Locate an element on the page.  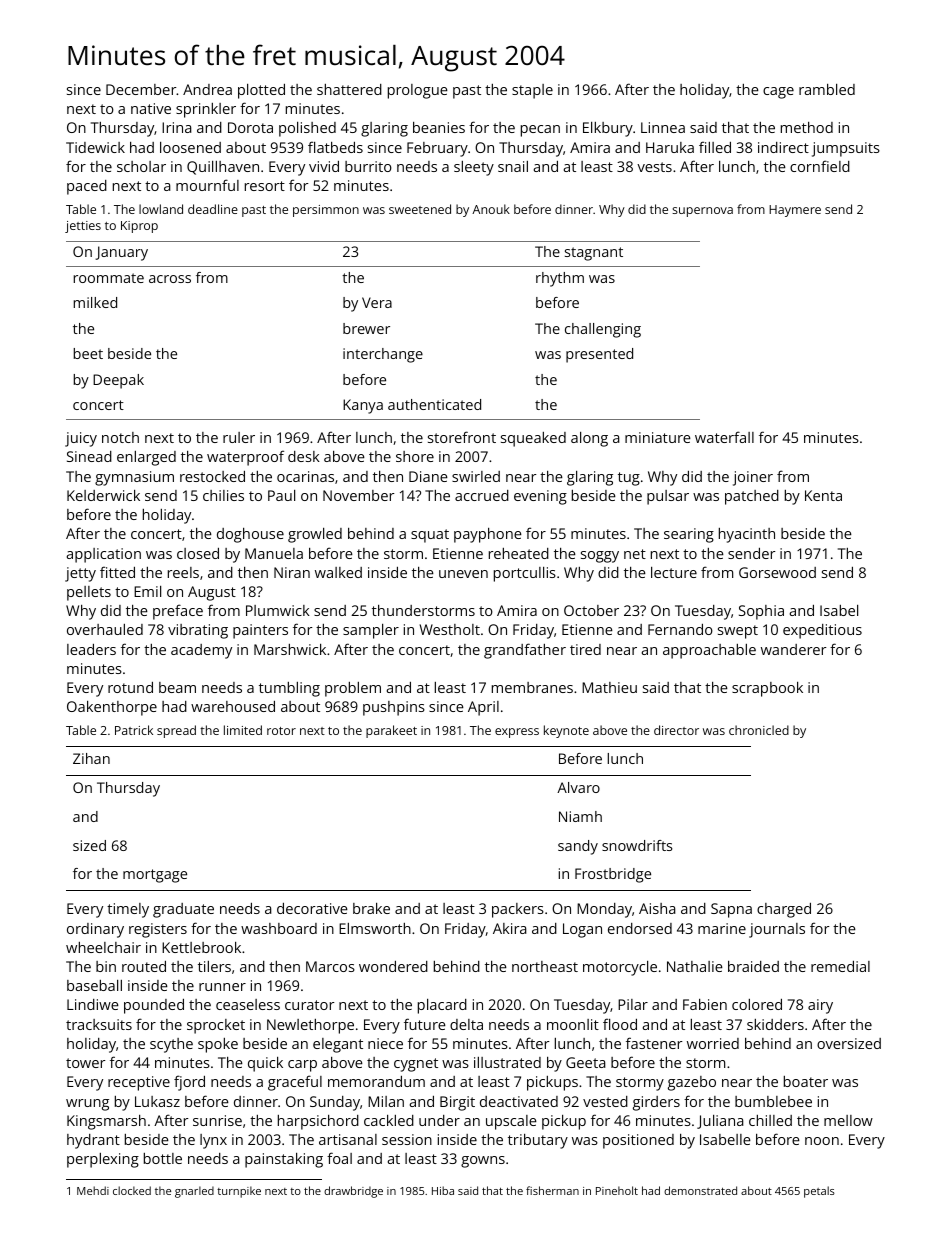
cage is located at coordinates (778, 93).
